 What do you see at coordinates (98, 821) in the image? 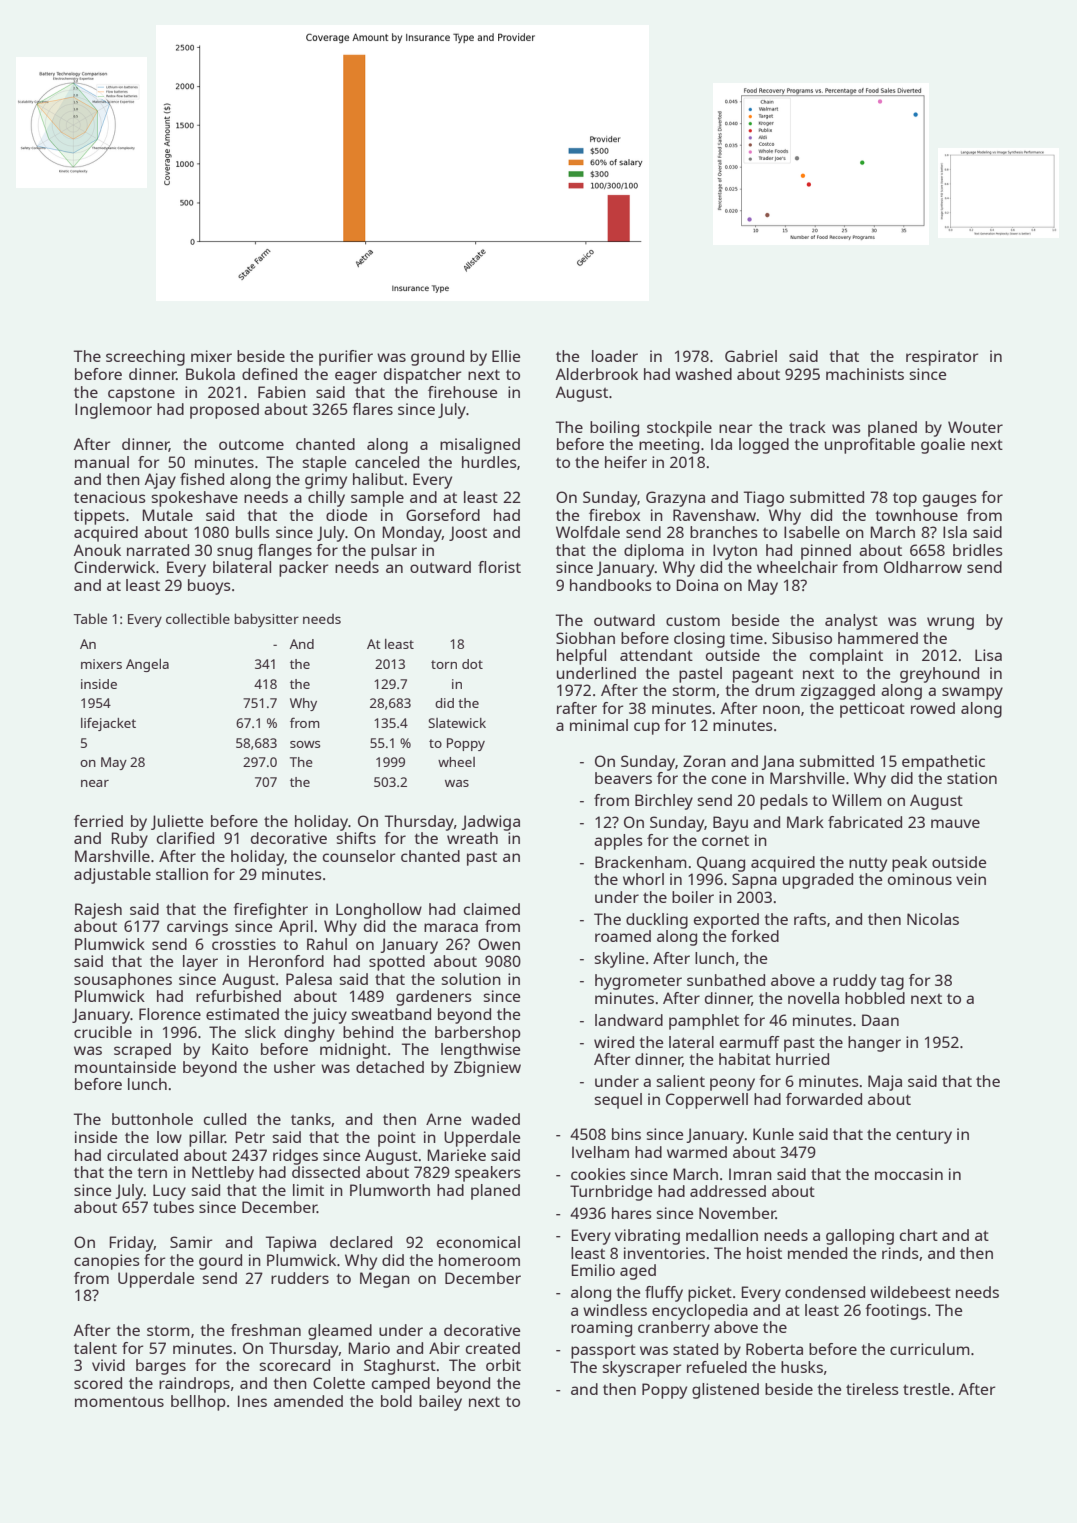
I see `ferried` at bounding box center [98, 821].
